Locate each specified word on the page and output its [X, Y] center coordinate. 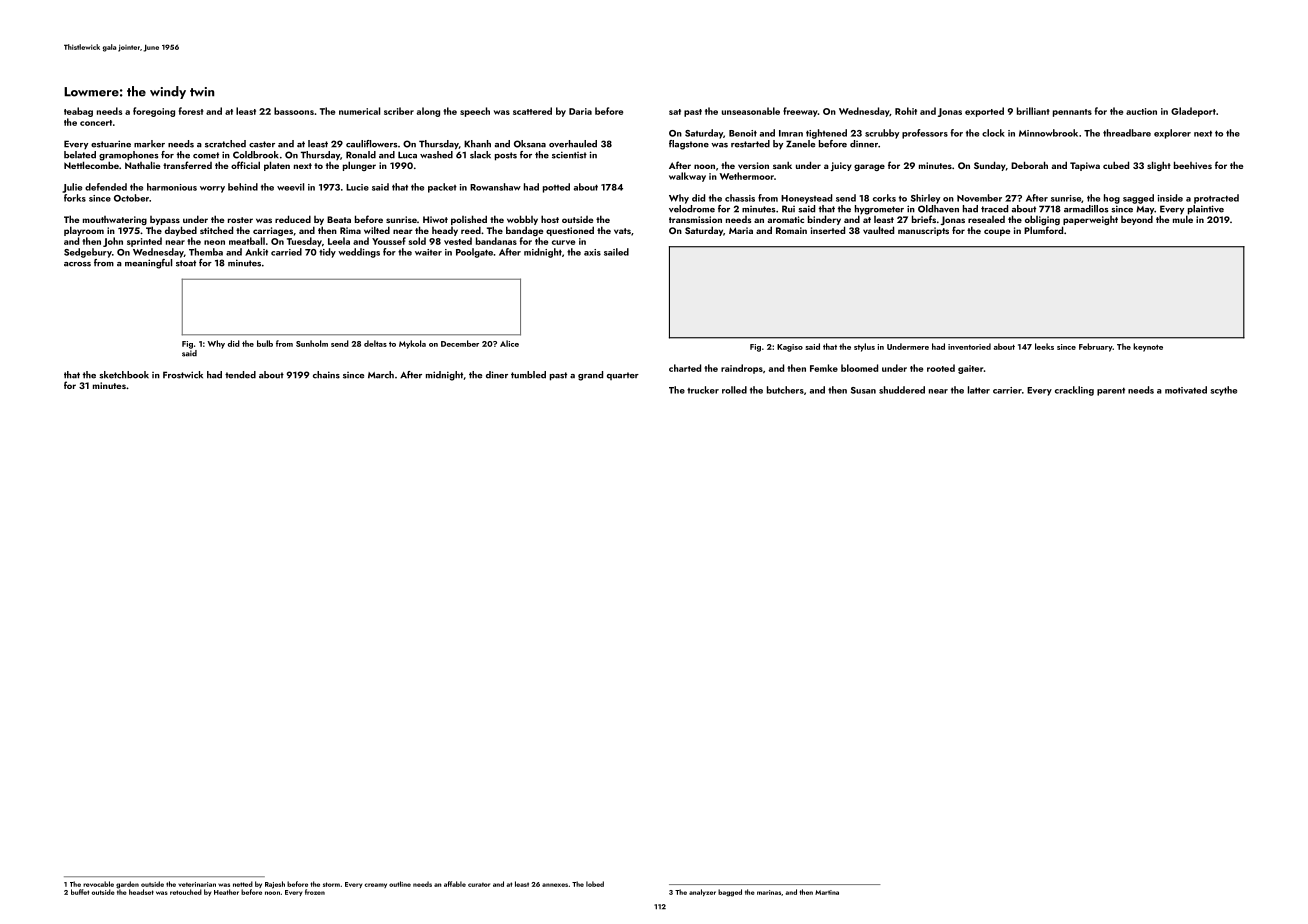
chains [326, 375]
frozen [315, 892]
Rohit [906, 111]
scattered [532, 111]
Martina [827, 892]
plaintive [1206, 210]
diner [497, 375]
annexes [555, 885]
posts [506, 156]
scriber [399, 111]
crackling [1074, 391]
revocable [98, 884]
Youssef [389, 241]
